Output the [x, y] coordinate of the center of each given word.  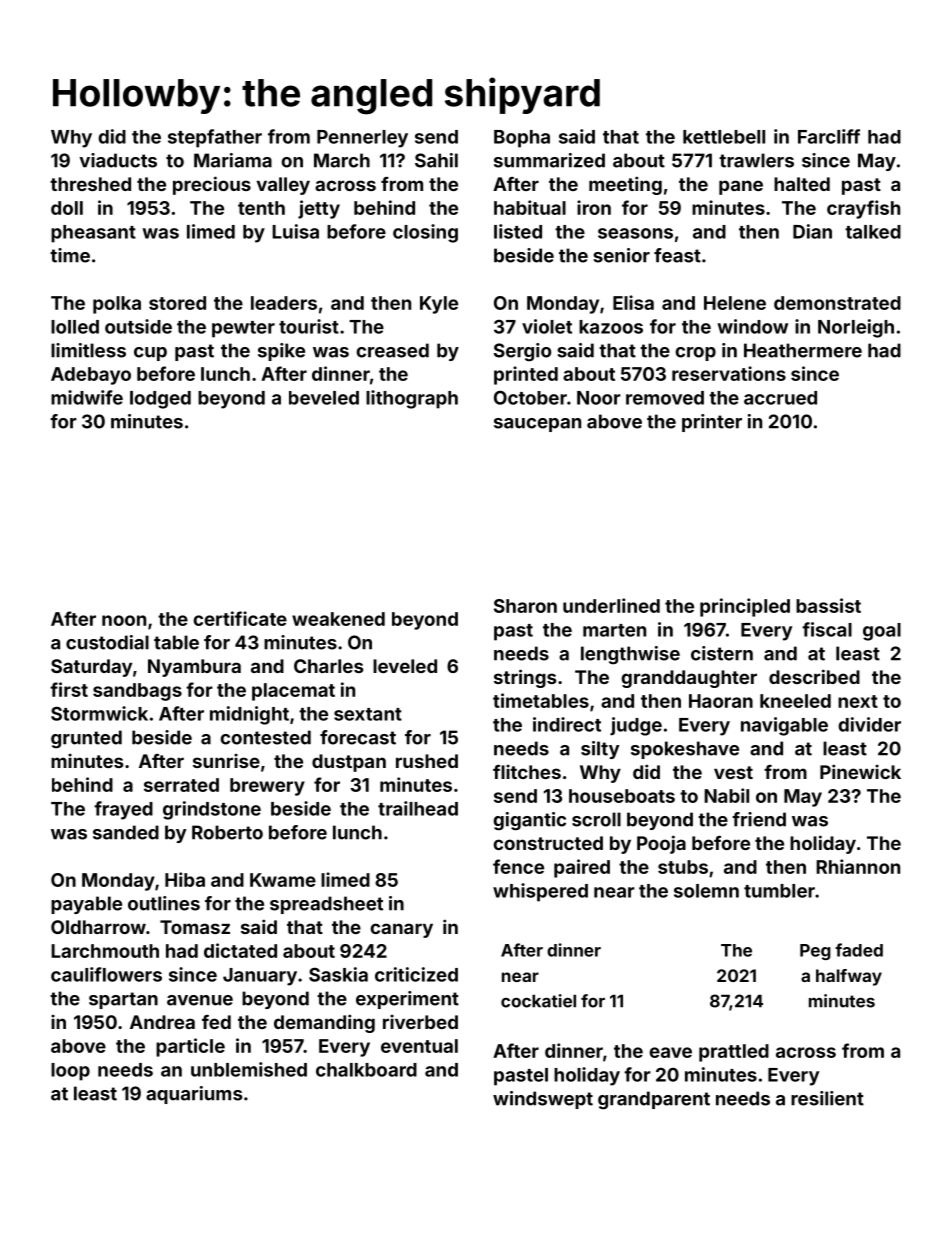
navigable [784, 726]
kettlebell [724, 137]
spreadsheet [326, 905]
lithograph [412, 399]
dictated [240, 950]
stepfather [215, 138]
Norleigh [856, 328]
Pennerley [362, 139]
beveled [324, 398]
